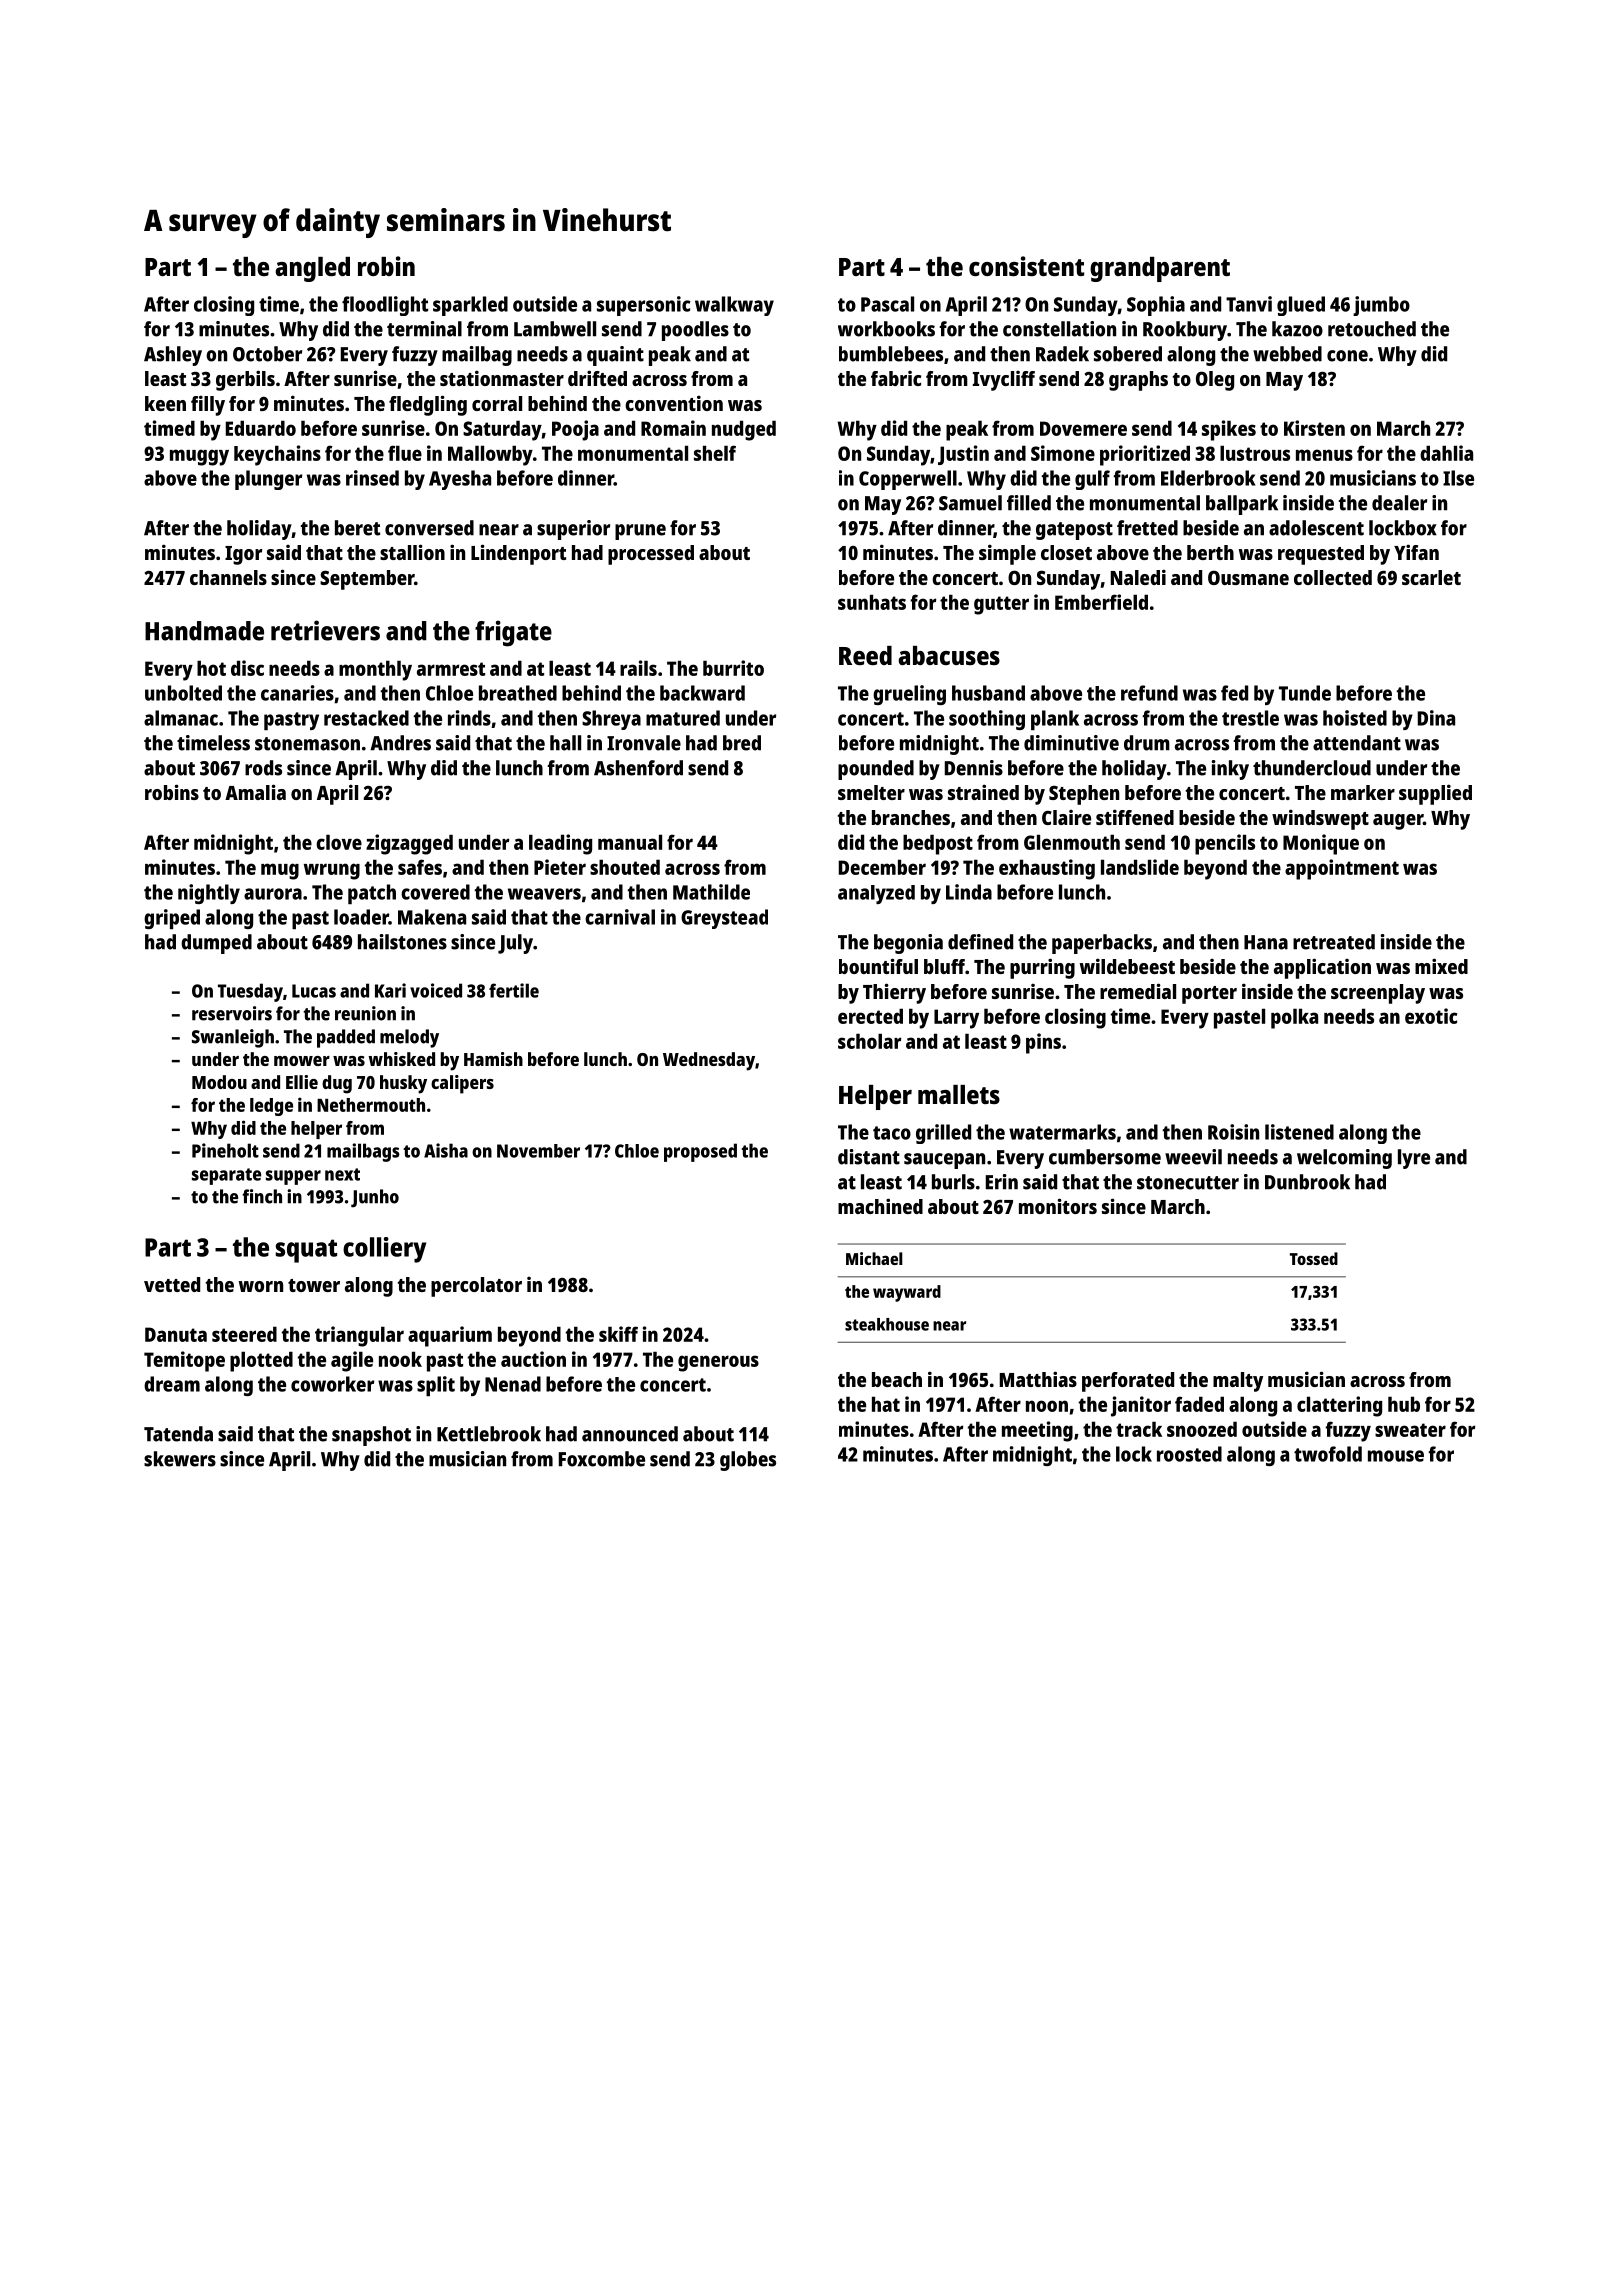 This document has width=1620, height=2292. Describe the element at coordinates (620, 917) in the document. I see `carnival` at that location.
